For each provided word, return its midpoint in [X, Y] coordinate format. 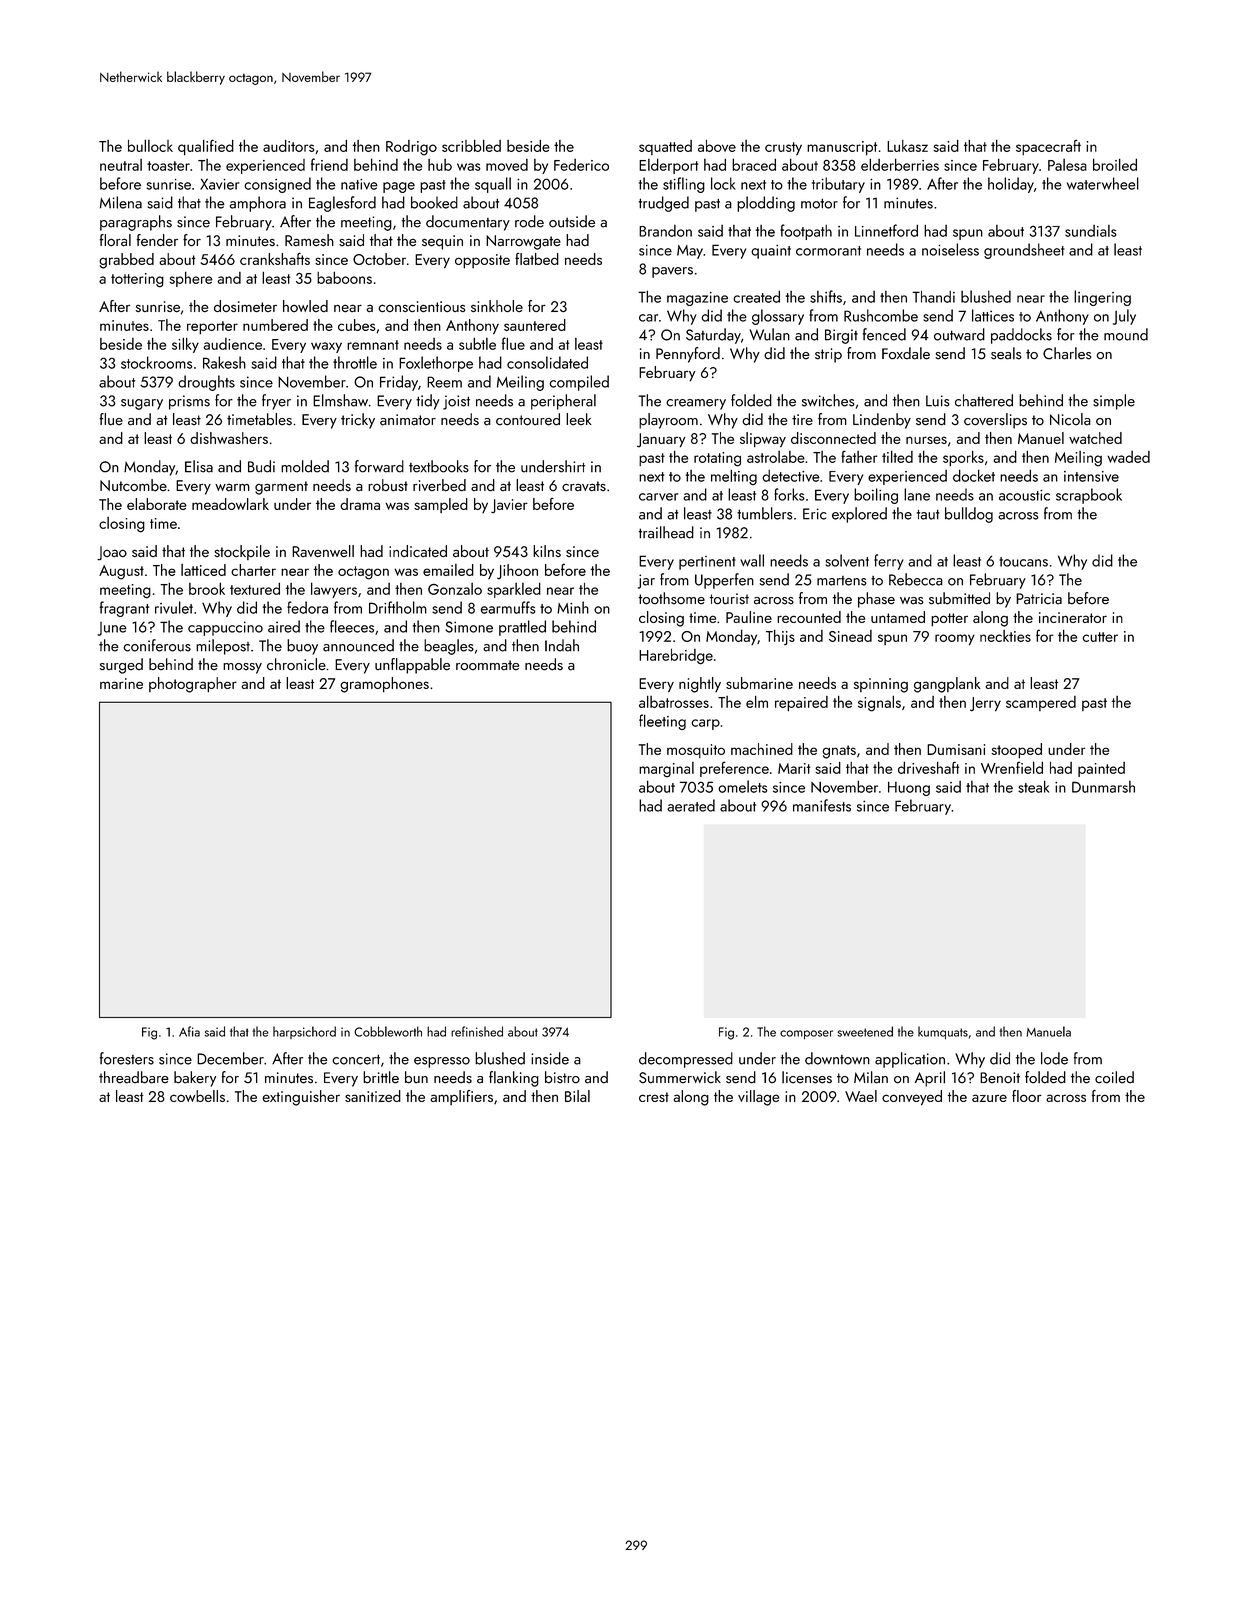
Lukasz [907, 146]
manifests [822, 805]
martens [842, 581]
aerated [691, 805]
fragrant [124, 609]
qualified [206, 147]
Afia [189, 1031]
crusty [783, 148]
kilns [547, 551]
